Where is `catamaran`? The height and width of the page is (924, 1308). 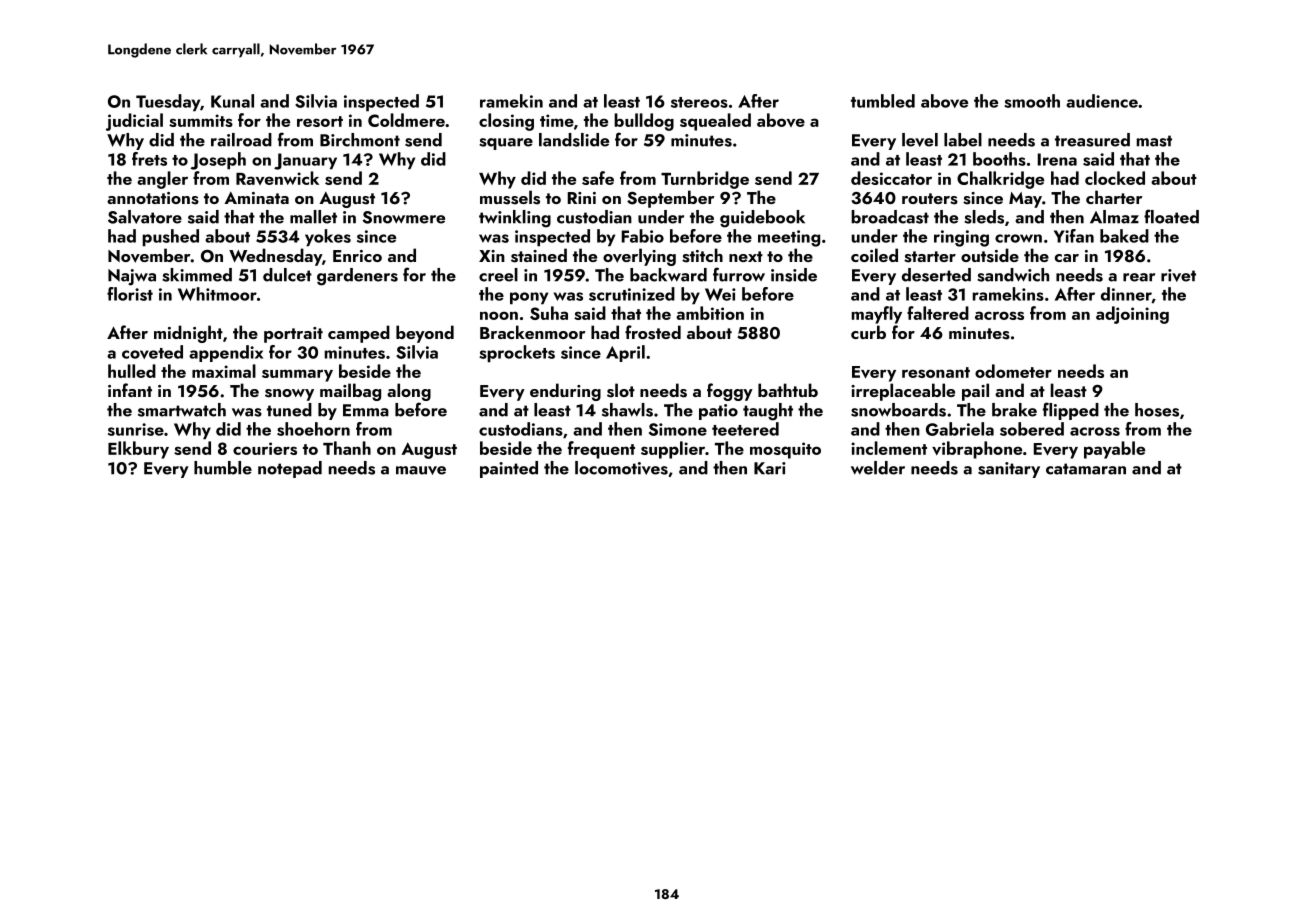 catamaran is located at coordinates (1086, 469).
